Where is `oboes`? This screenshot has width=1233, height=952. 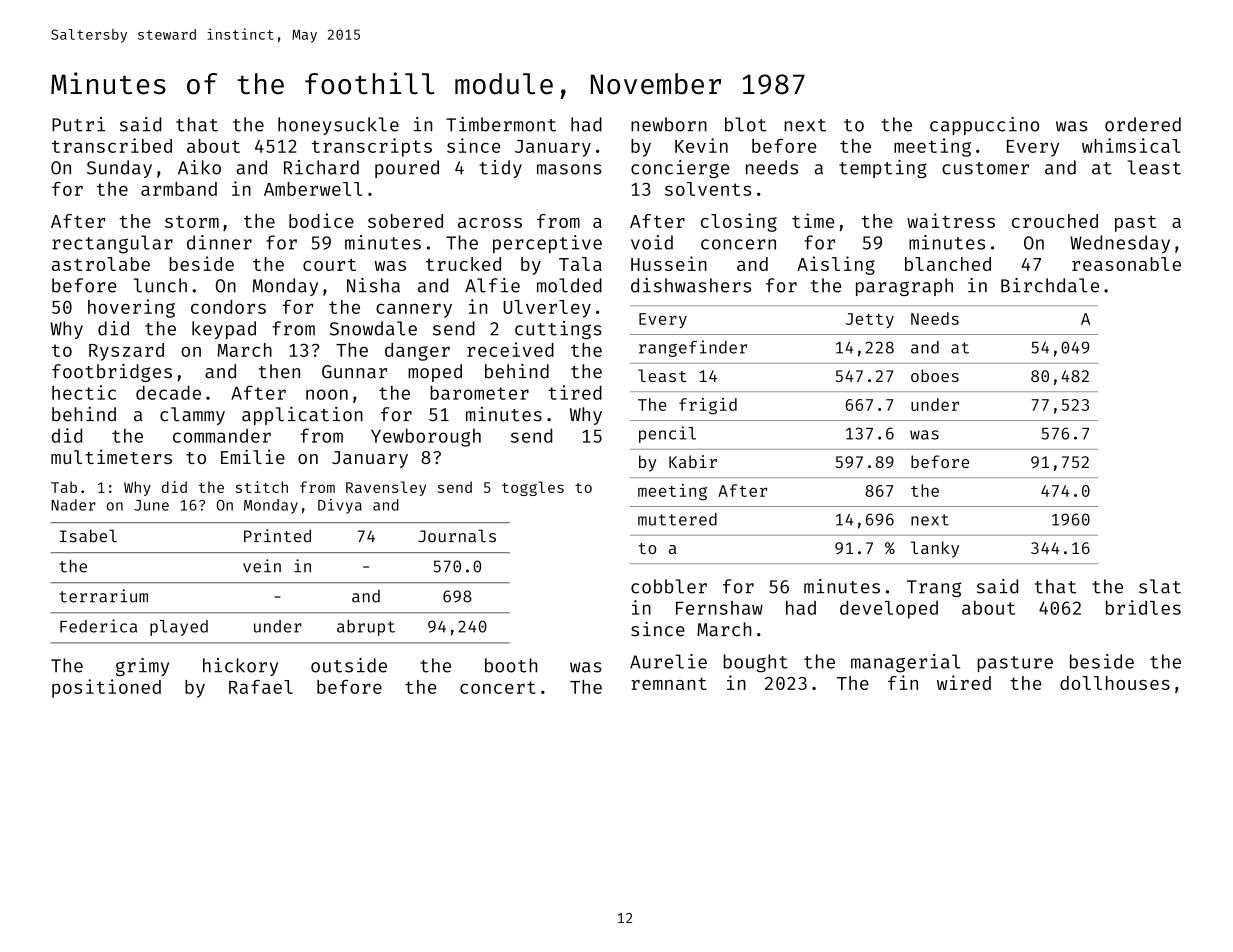
oboes is located at coordinates (935, 375).
